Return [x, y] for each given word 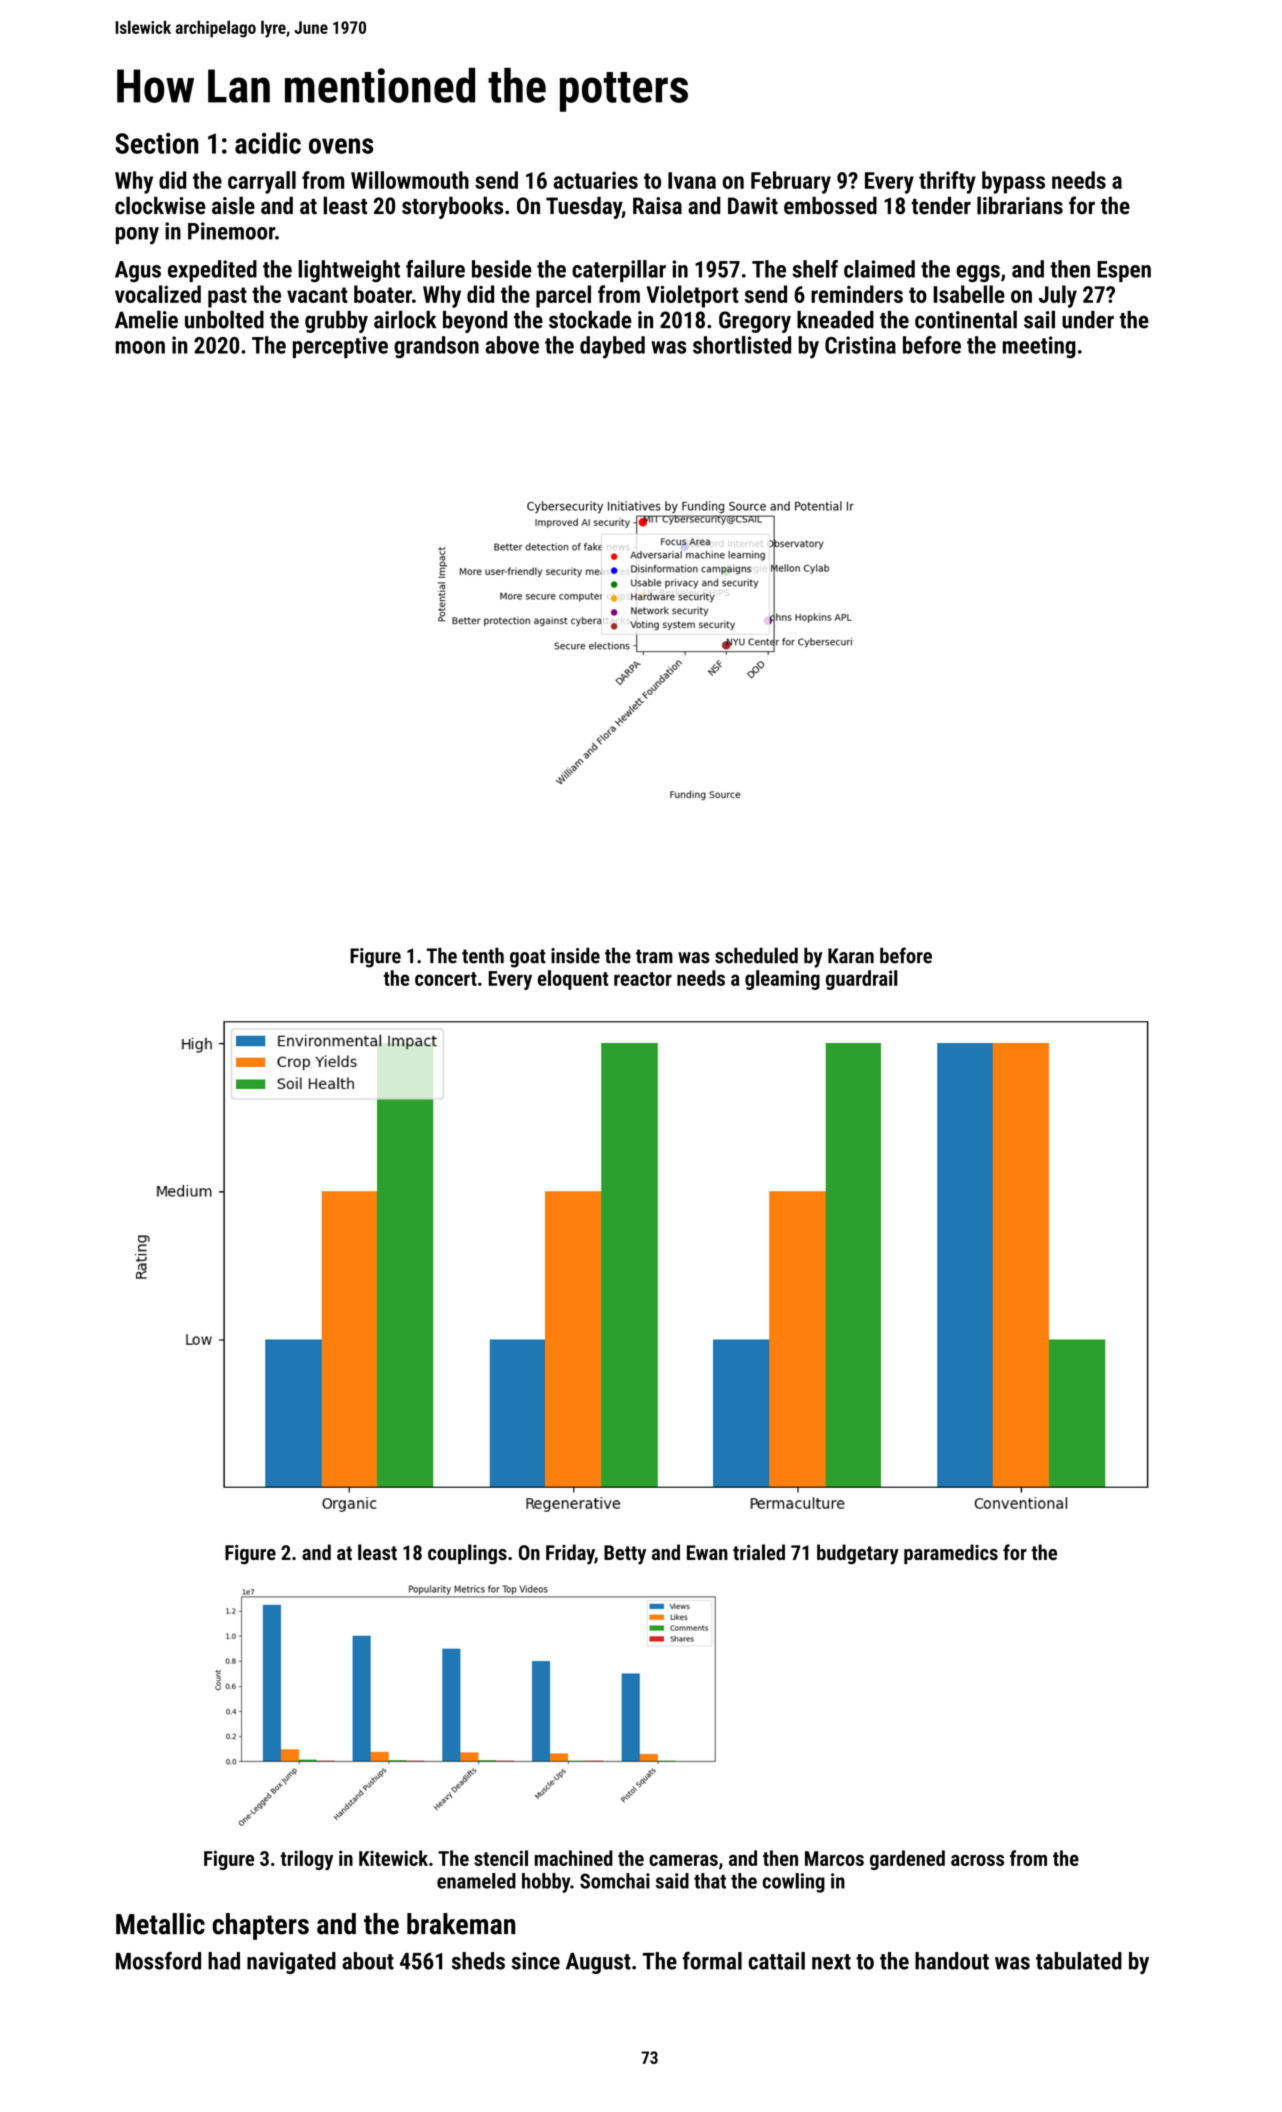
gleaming [782, 980]
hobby [546, 1883]
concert [446, 979]
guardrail [862, 980]
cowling [794, 1883]
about [368, 1961]
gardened [907, 1860]
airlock [405, 319]
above [512, 345]
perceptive [340, 347]
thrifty [947, 182]
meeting [1039, 347]
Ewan [707, 1552]
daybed [612, 347]
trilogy [306, 1860]
